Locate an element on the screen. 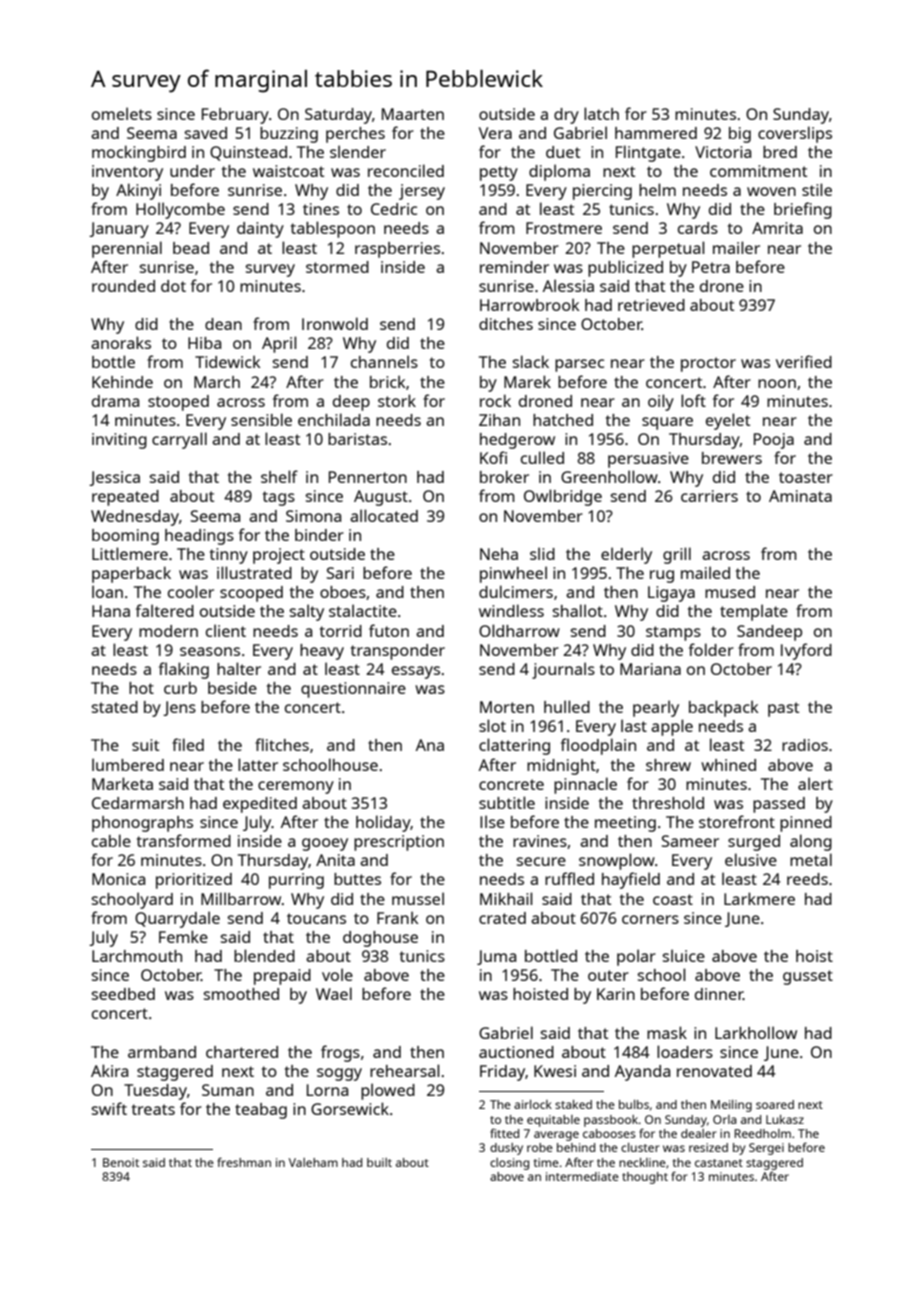  Friday is located at coordinates (502, 1073).
